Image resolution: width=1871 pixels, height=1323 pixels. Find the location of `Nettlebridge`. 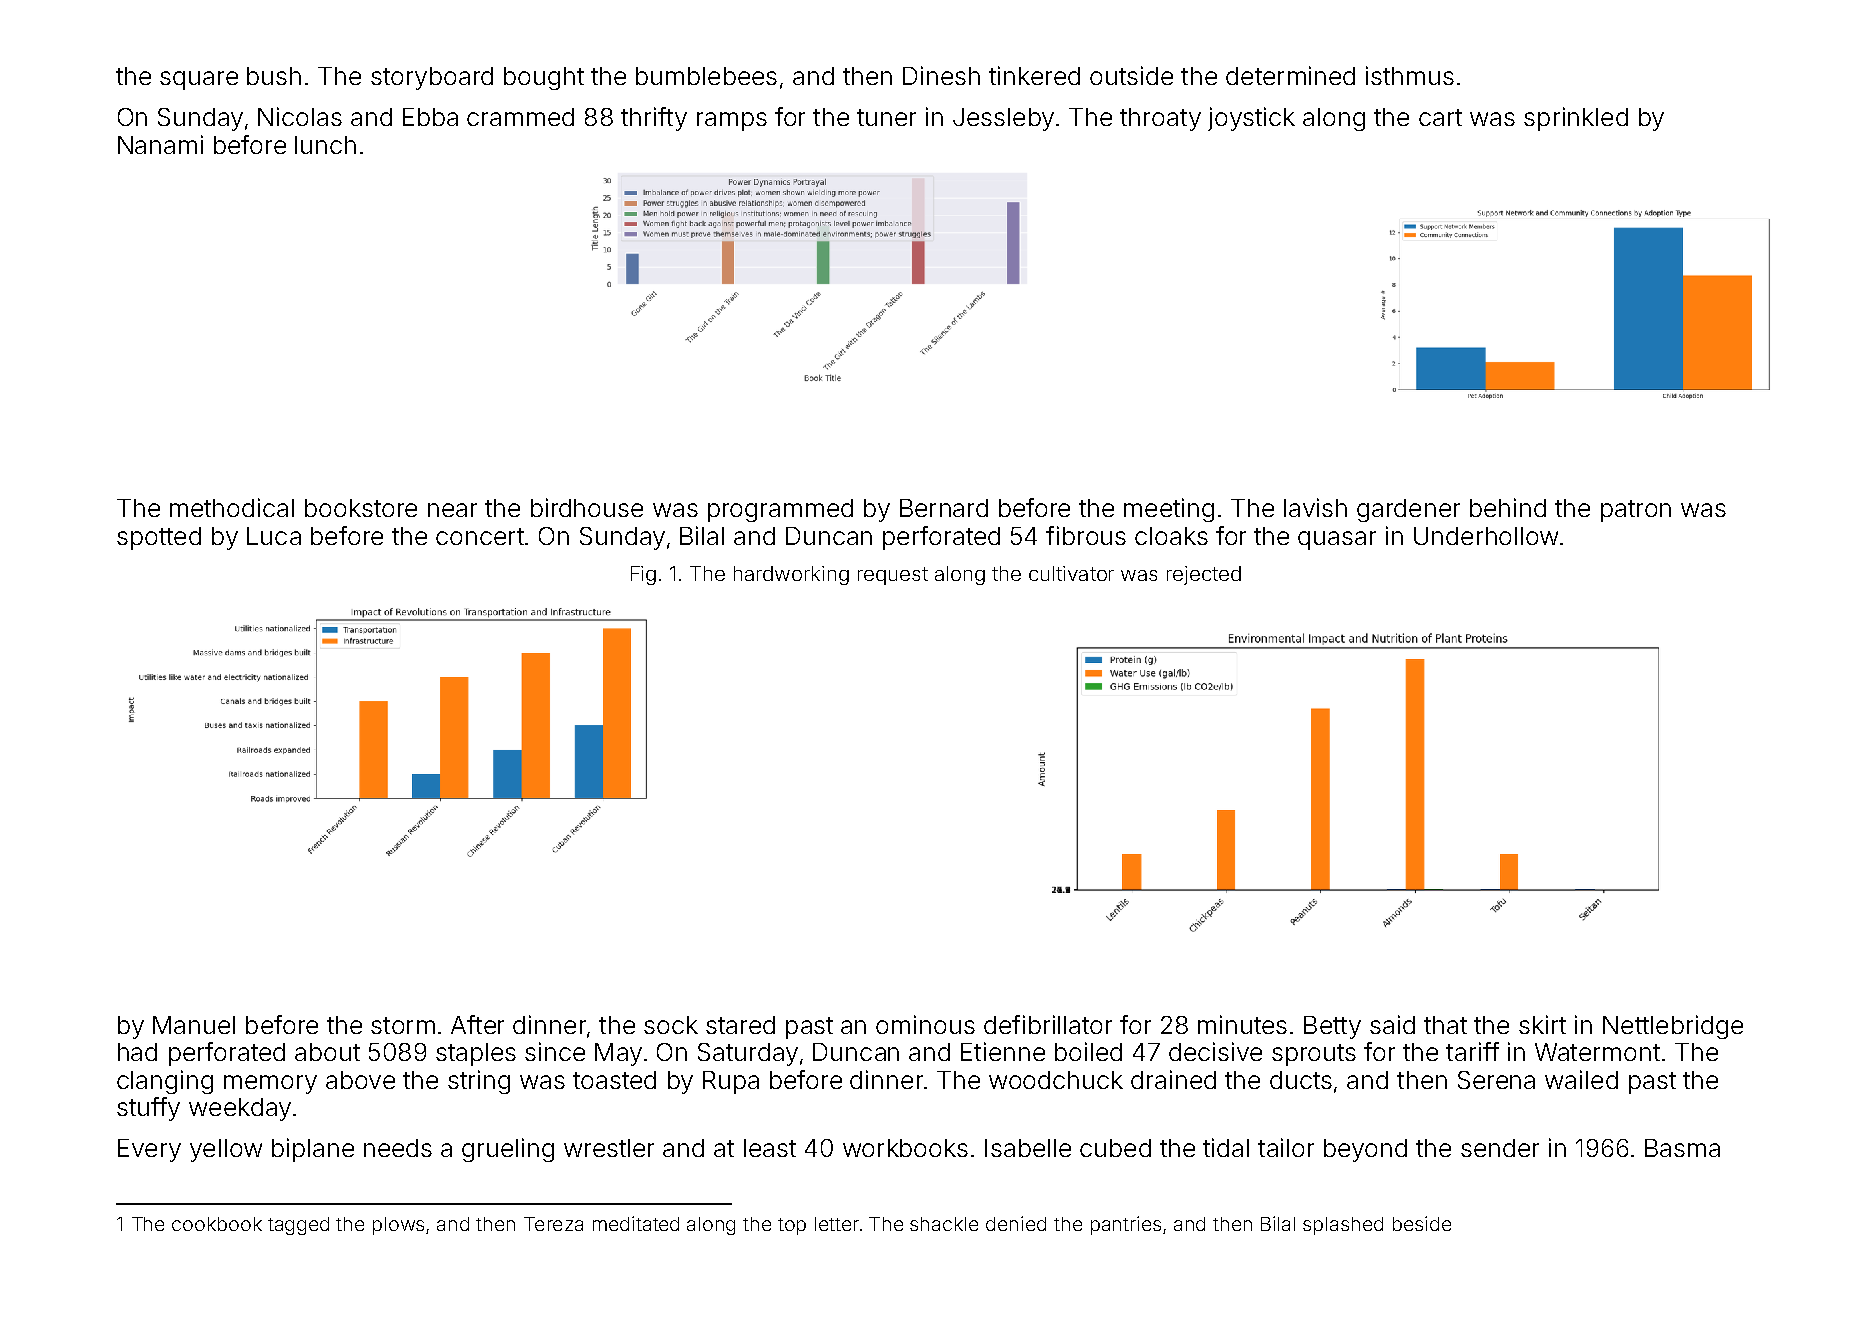

Nettlebridge is located at coordinates (1673, 1027).
